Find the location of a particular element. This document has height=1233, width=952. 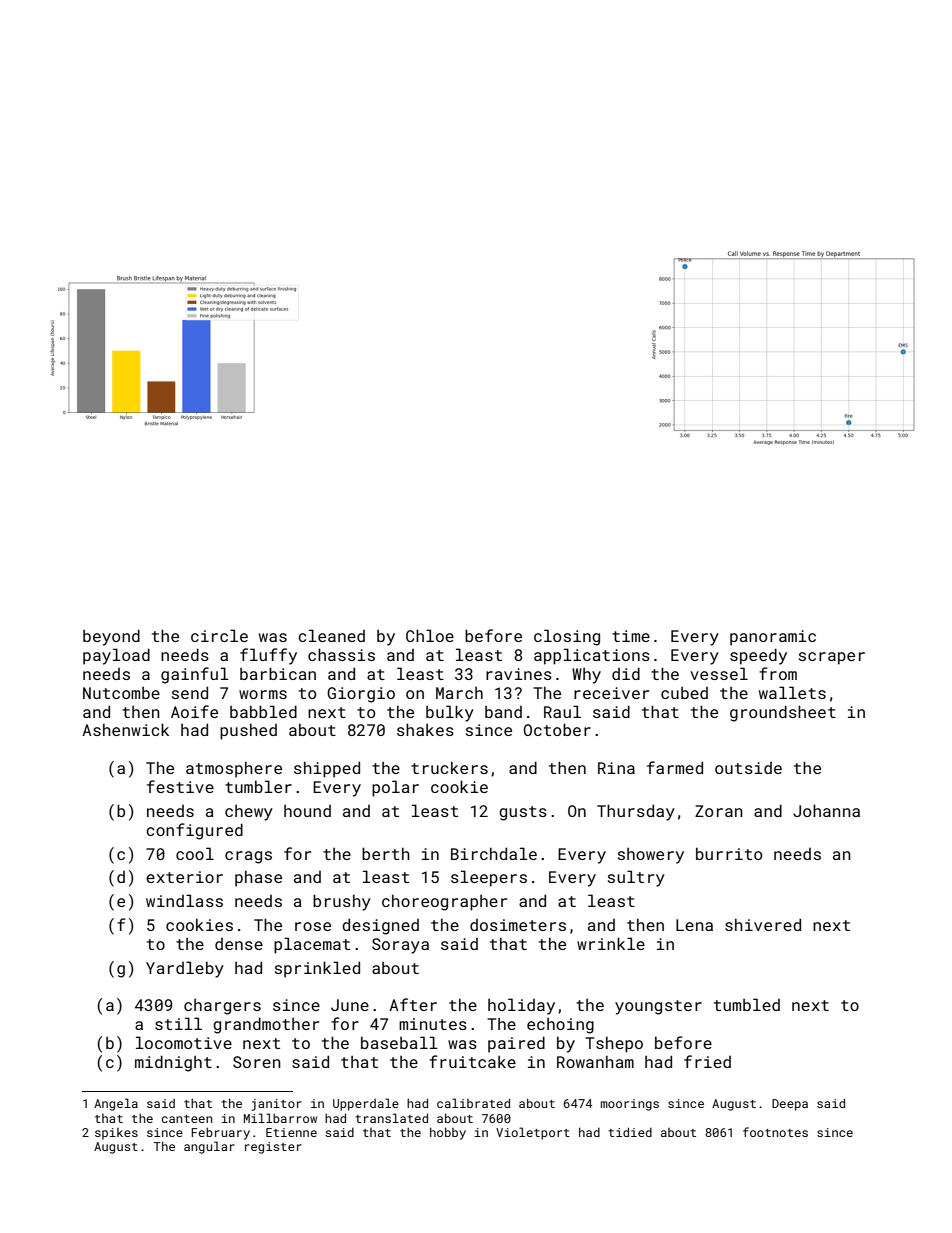

choreographer is located at coordinates (444, 903).
